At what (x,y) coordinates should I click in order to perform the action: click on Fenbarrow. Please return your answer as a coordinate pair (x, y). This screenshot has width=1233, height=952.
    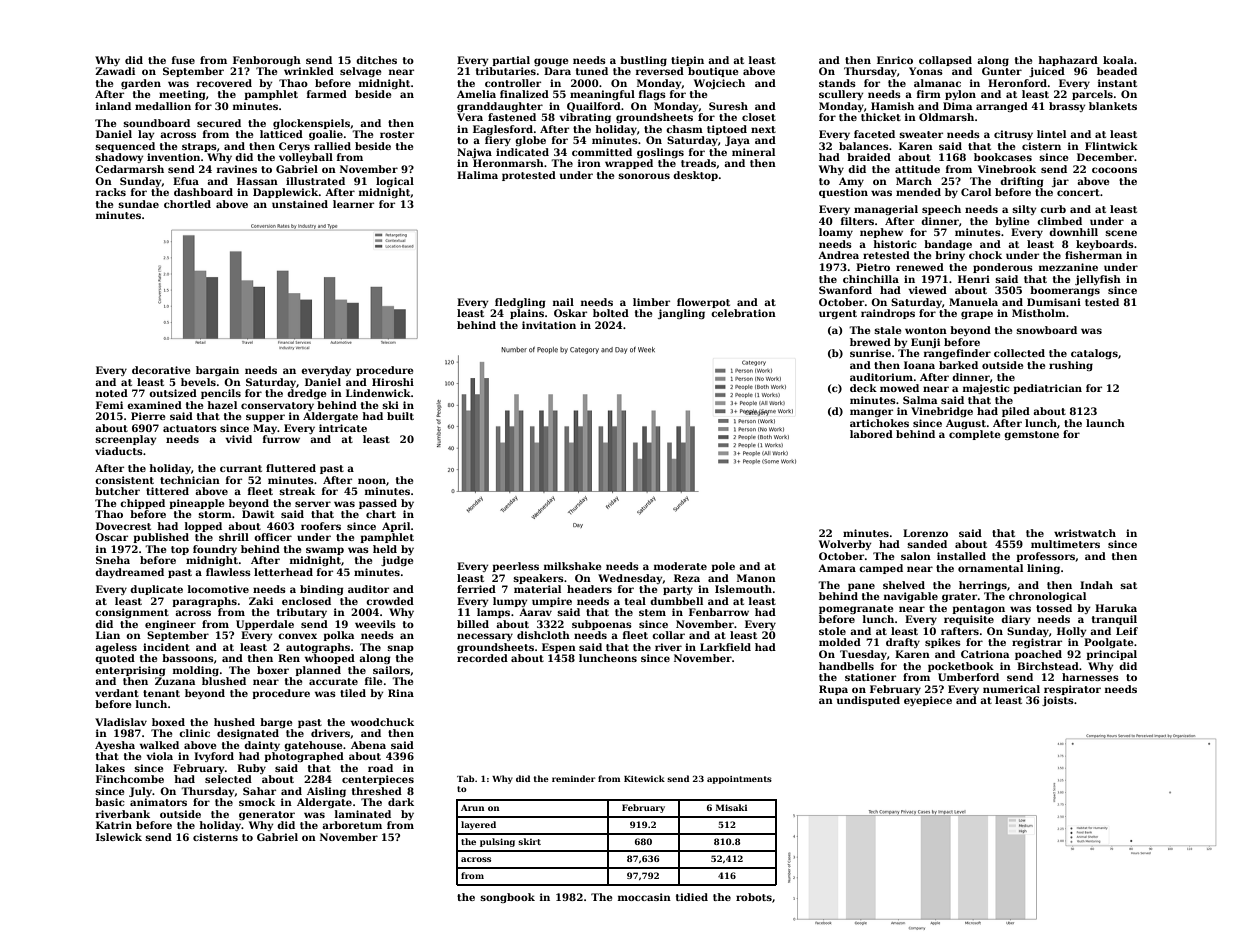
    Looking at the image, I should click on (719, 612).
